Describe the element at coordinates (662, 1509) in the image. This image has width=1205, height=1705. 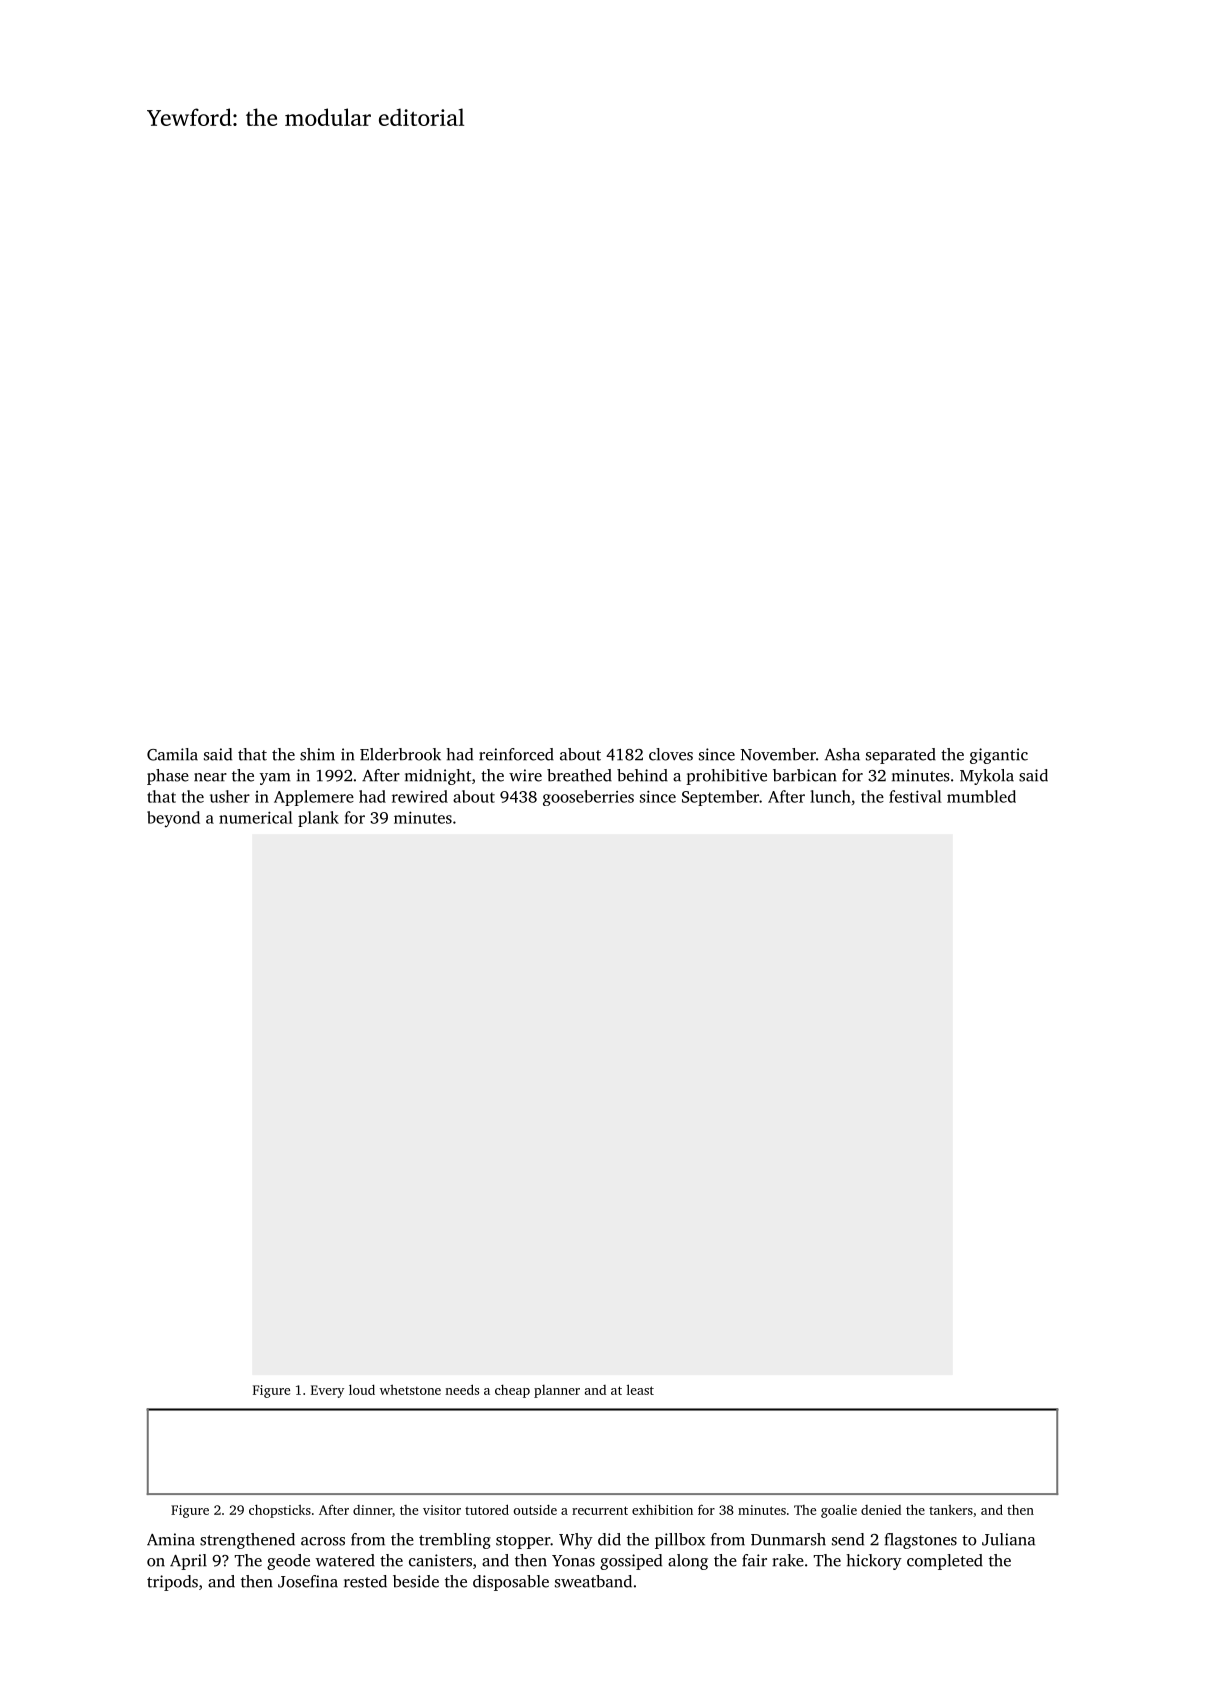
I see `exhibition` at that location.
